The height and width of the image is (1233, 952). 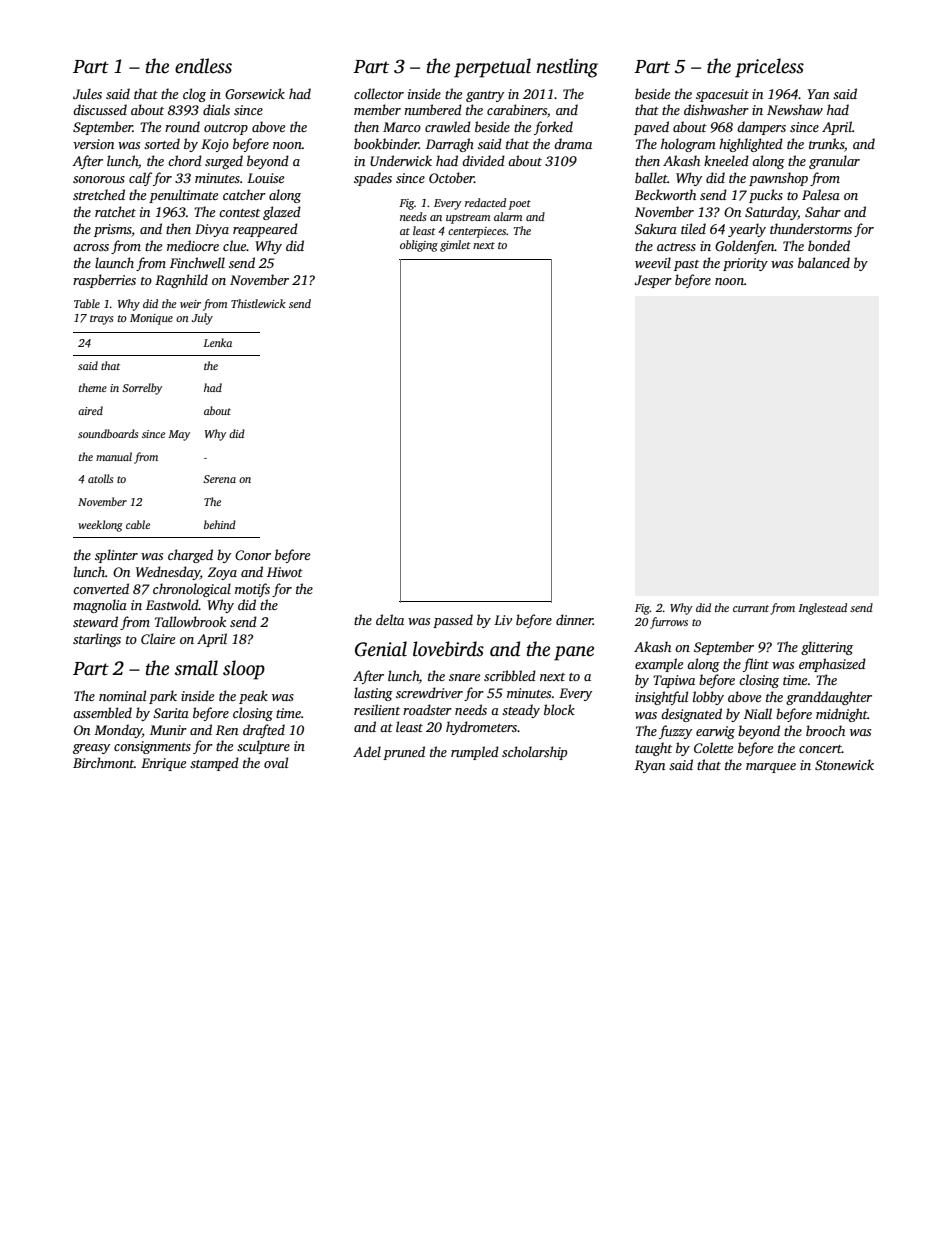 What do you see at coordinates (475, 753) in the image?
I see `rumpled` at bounding box center [475, 753].
